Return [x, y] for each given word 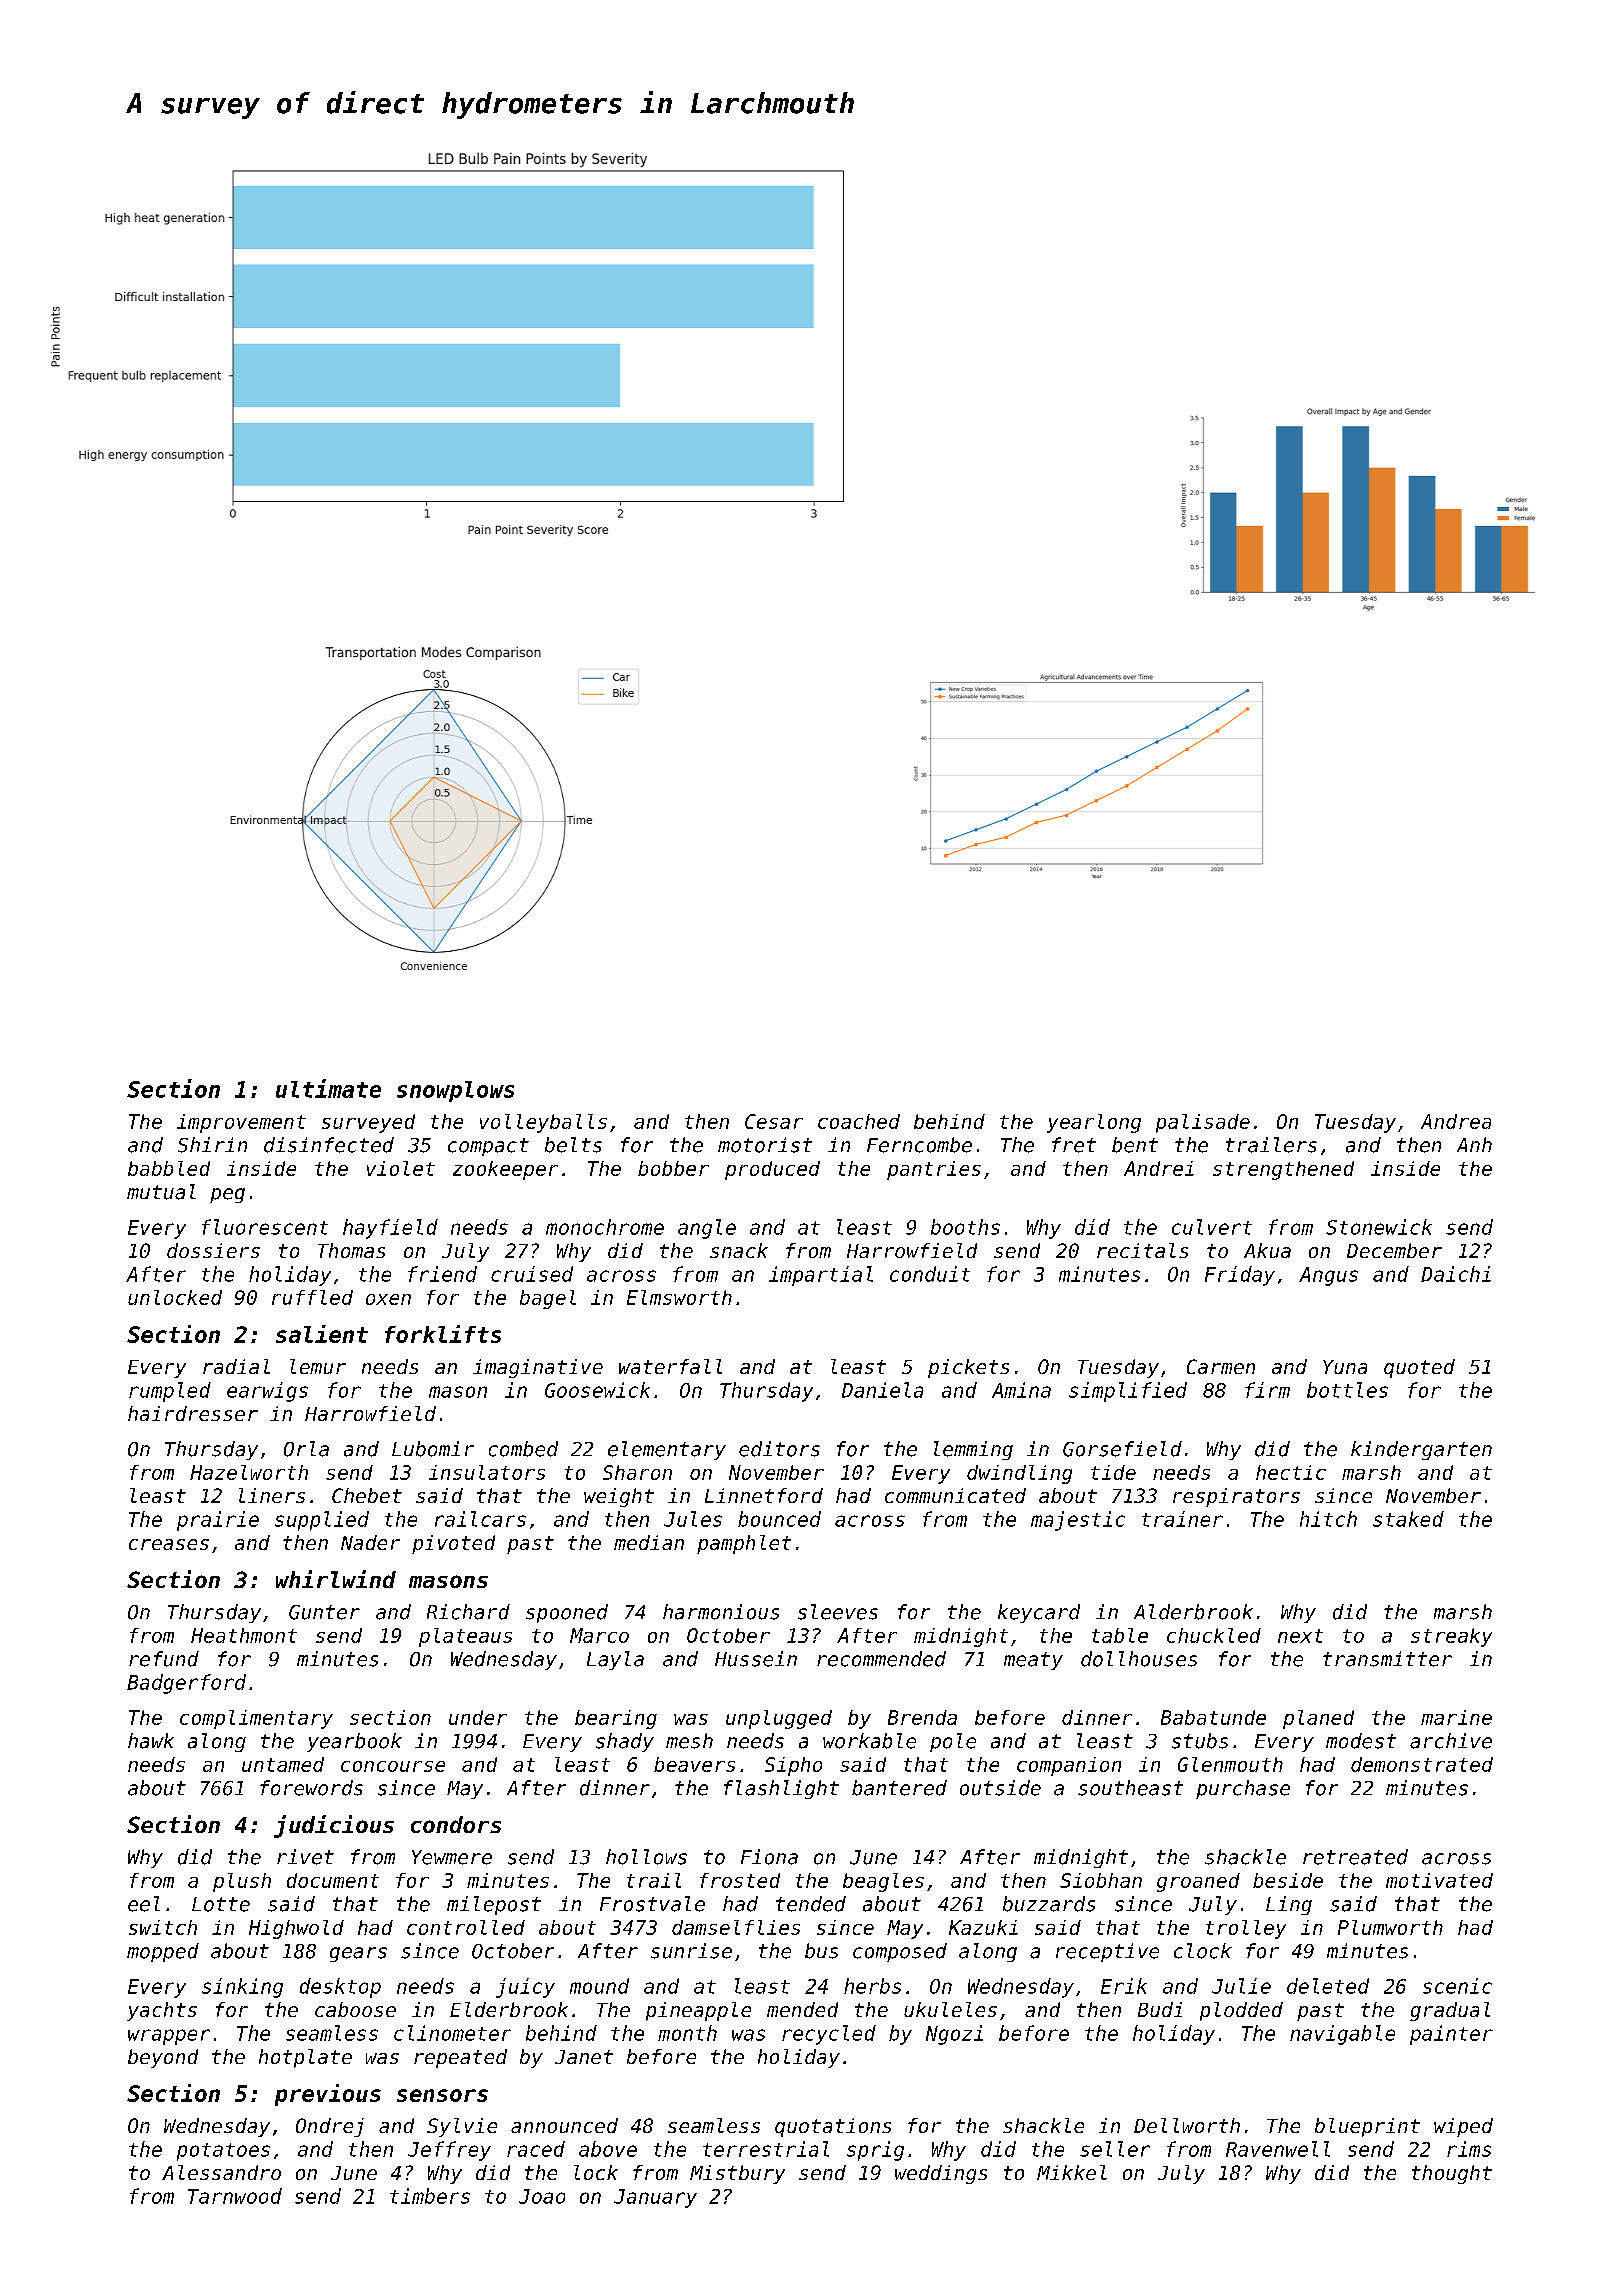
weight [619, 1497]
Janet [584, 2057]
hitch [1328, 1519]
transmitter [1387, 1659]
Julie [1241, 1986]
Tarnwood [235, 2196]
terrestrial [766, 2149]
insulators [487, 1472]
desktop [340, 1988]
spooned [567, 1613]
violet [401, 1168]
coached [859, 1121]
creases [169, 1544]
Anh [1474, 1144]
